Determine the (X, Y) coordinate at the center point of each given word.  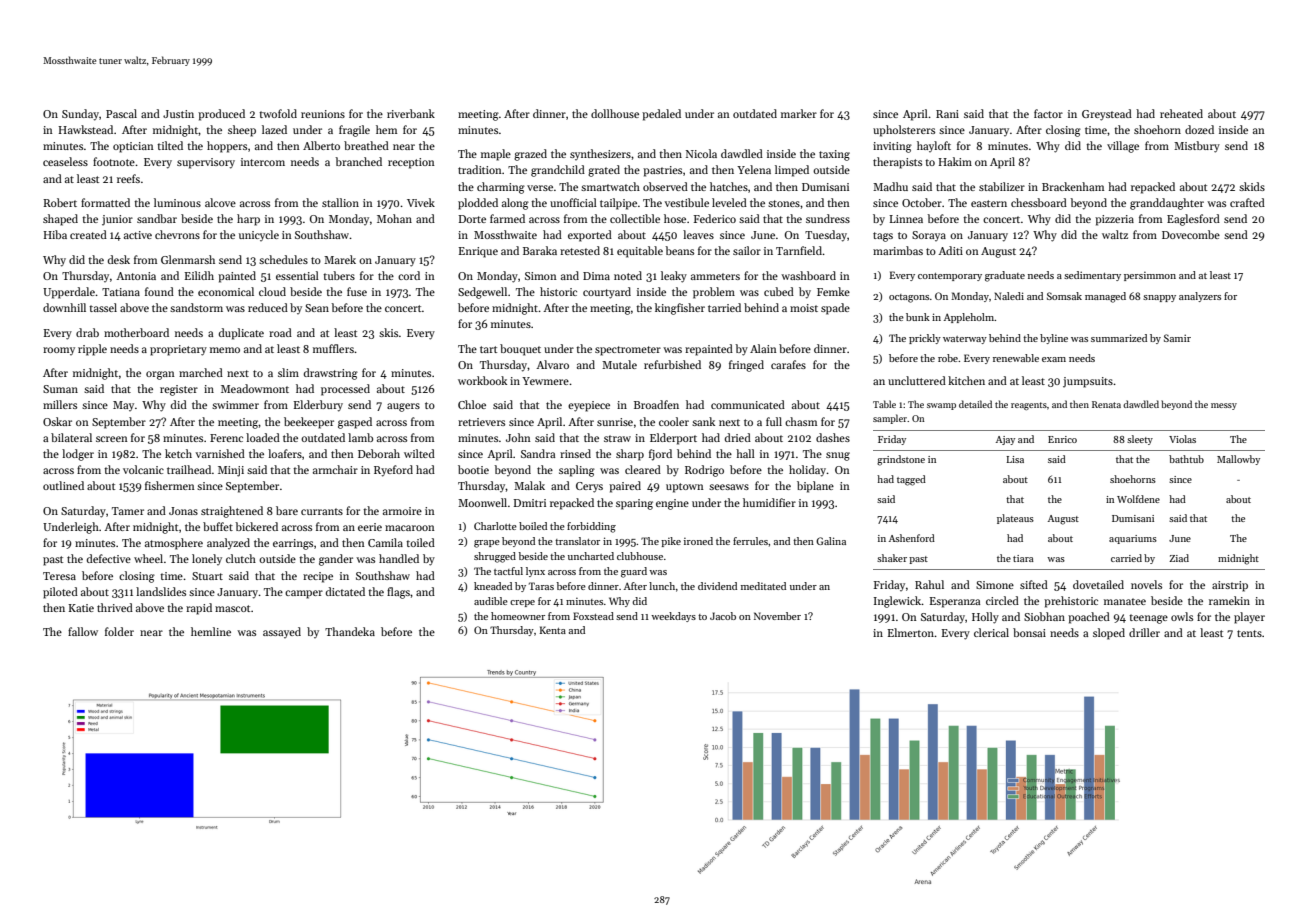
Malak (529, 485)
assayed (282, 632)
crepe (522, 603)
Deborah (379, 453)
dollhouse (615, 113)
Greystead (1107, 115)
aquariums (1133, 539)
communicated (748, 404)
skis (388, 332)
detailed (975, 404)
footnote (114, 161)
